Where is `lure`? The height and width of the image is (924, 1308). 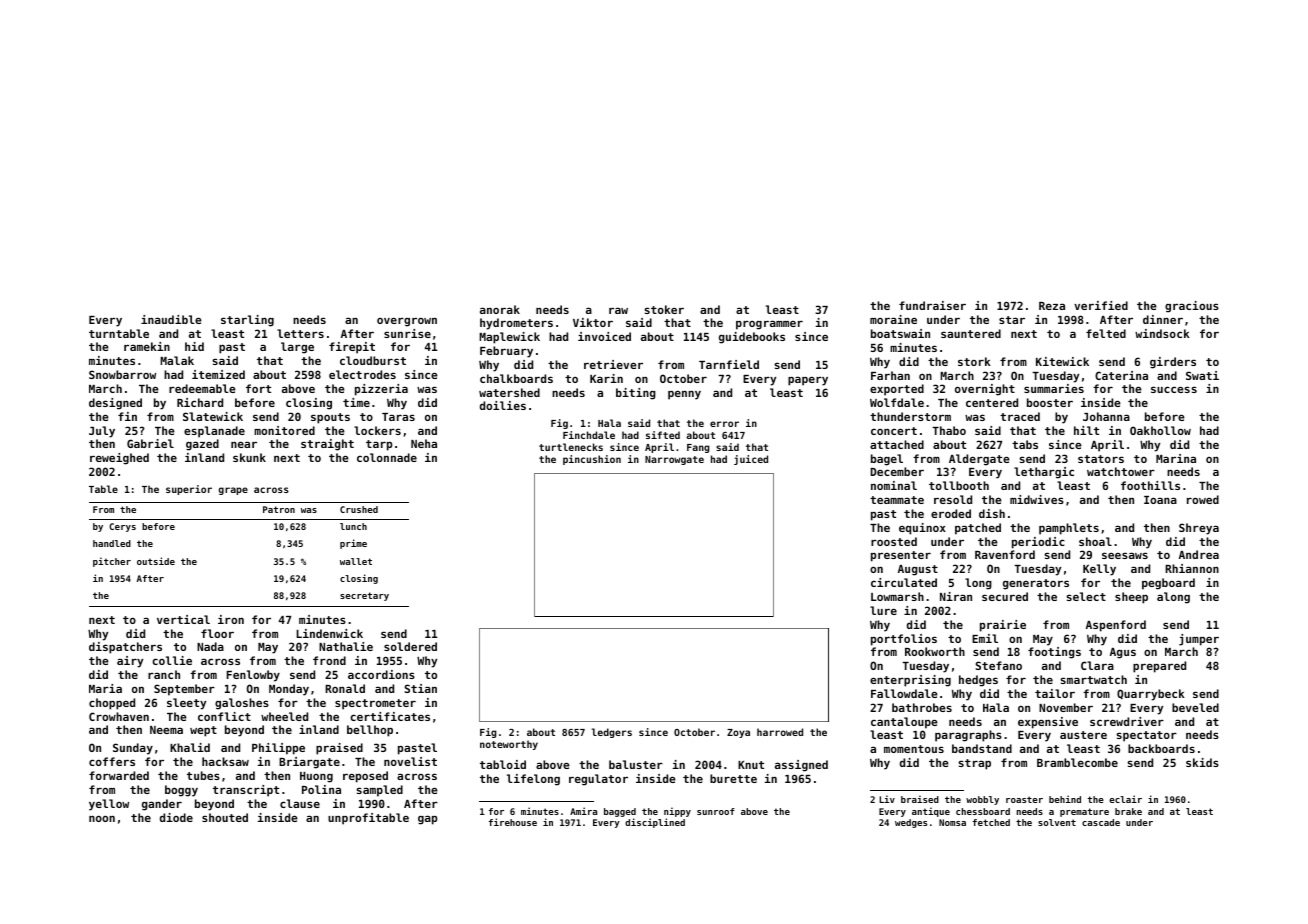
lure is located at coordinates (883, 610).
